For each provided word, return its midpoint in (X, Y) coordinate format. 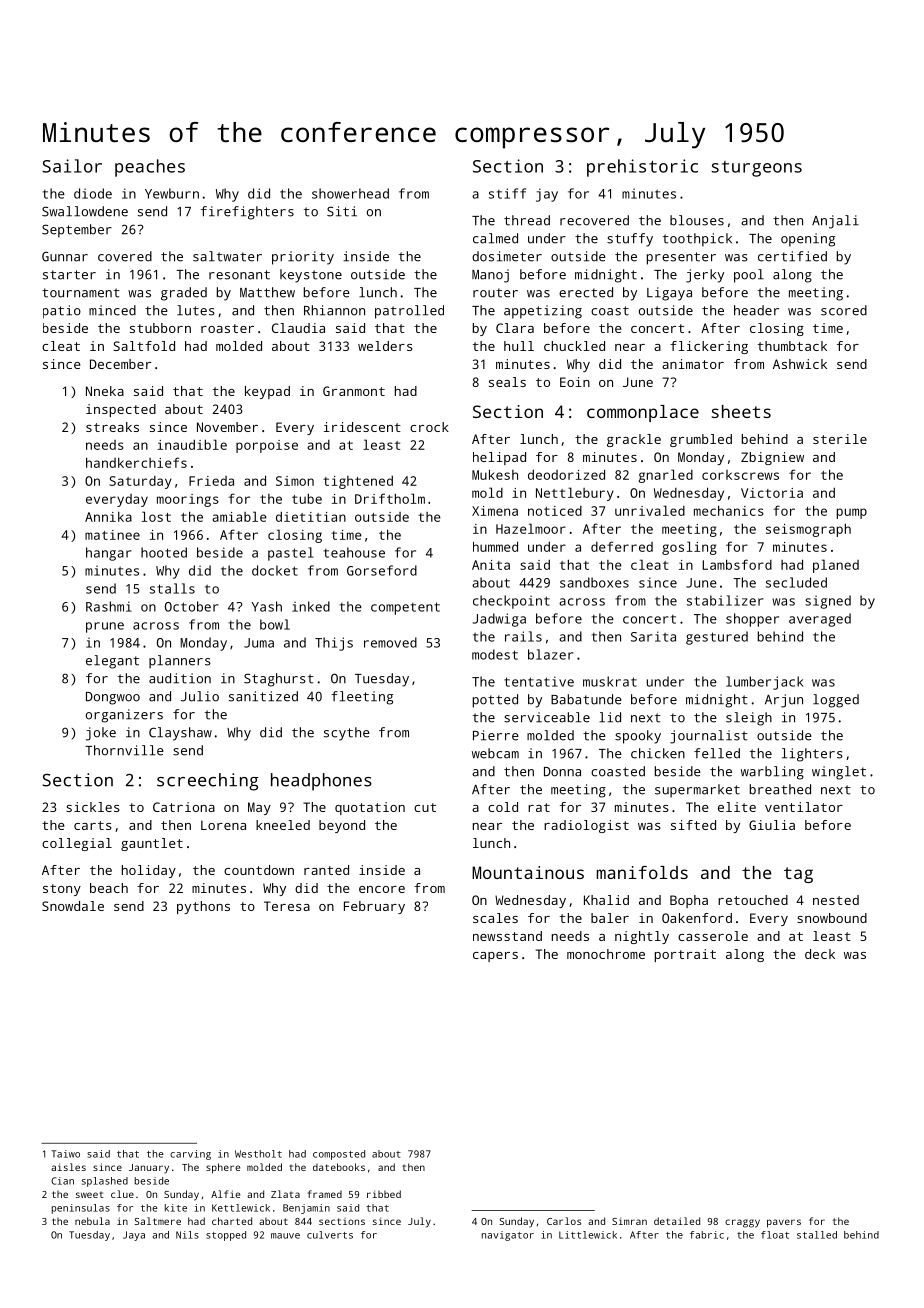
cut (425, 807)
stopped (226, 1236)
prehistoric (642, 168)
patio (62, 312)
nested (836, 900)
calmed (495, 238)
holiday (149, 871)
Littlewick (588, 1235)
